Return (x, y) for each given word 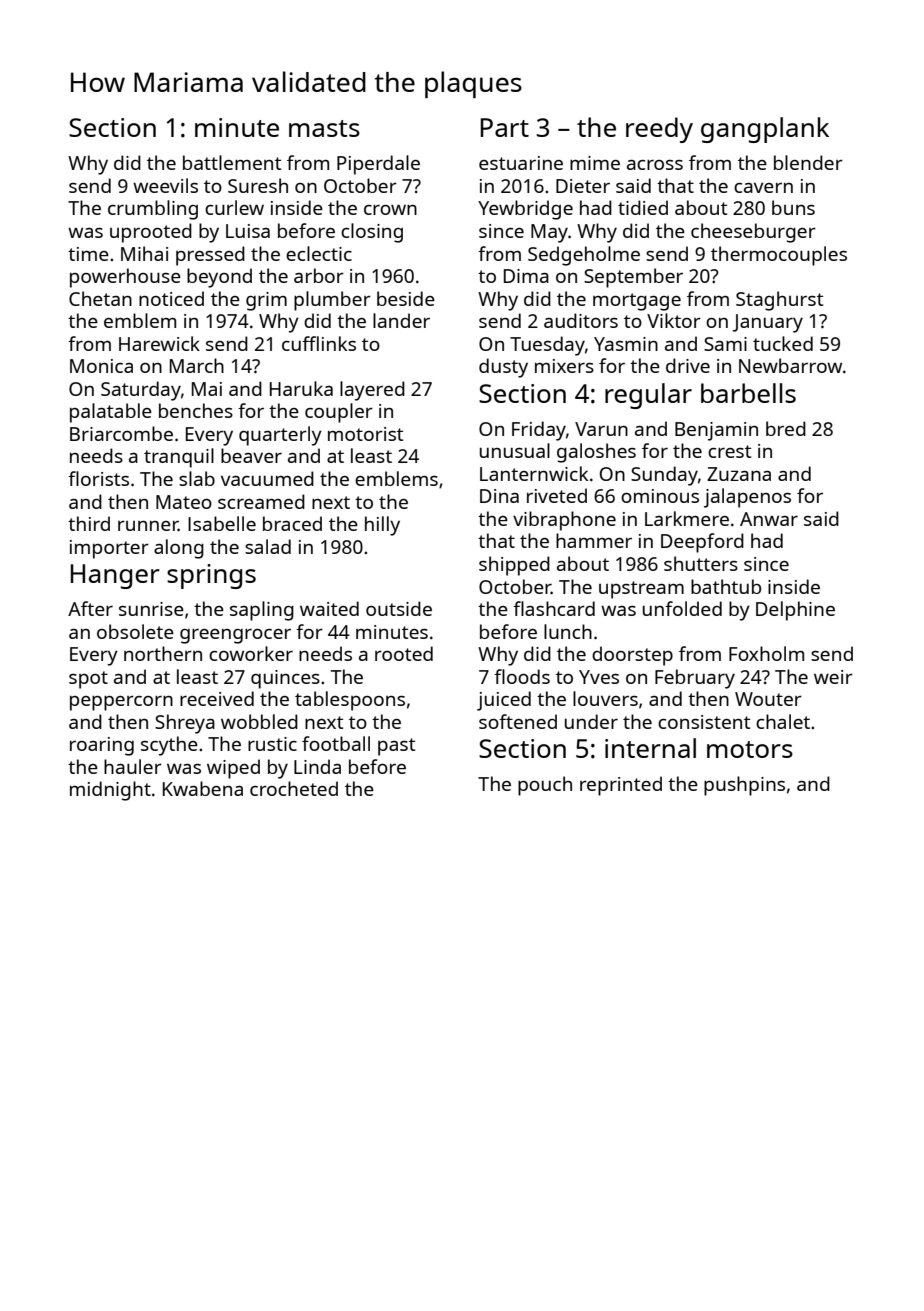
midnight (110, 791)
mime (595, 163)
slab (197, 478)
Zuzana (739, 474)
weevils (165, 185)
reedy (659, 130)
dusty (503, 368)
